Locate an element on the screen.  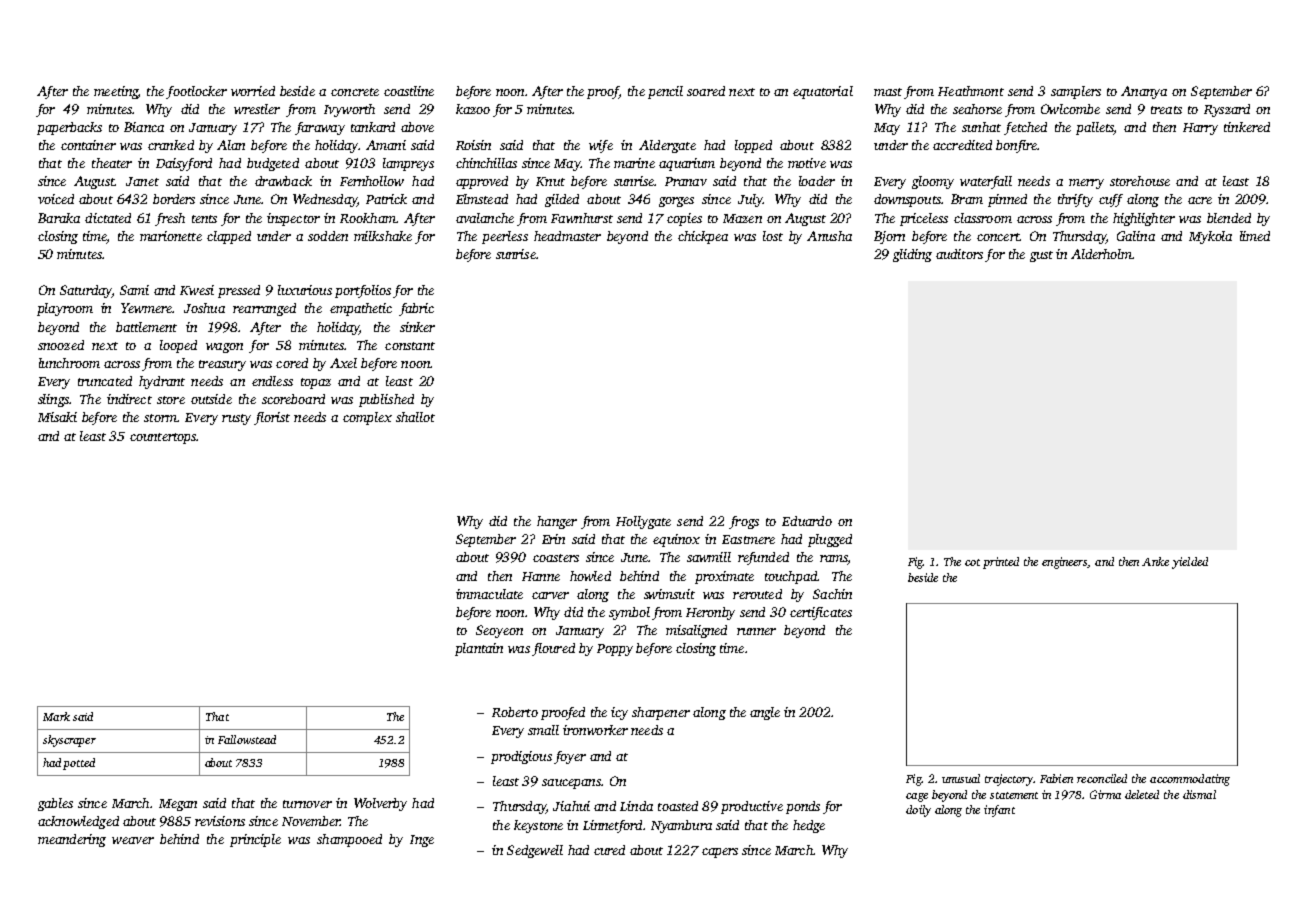
principle is located at coordinates (255, 840).
